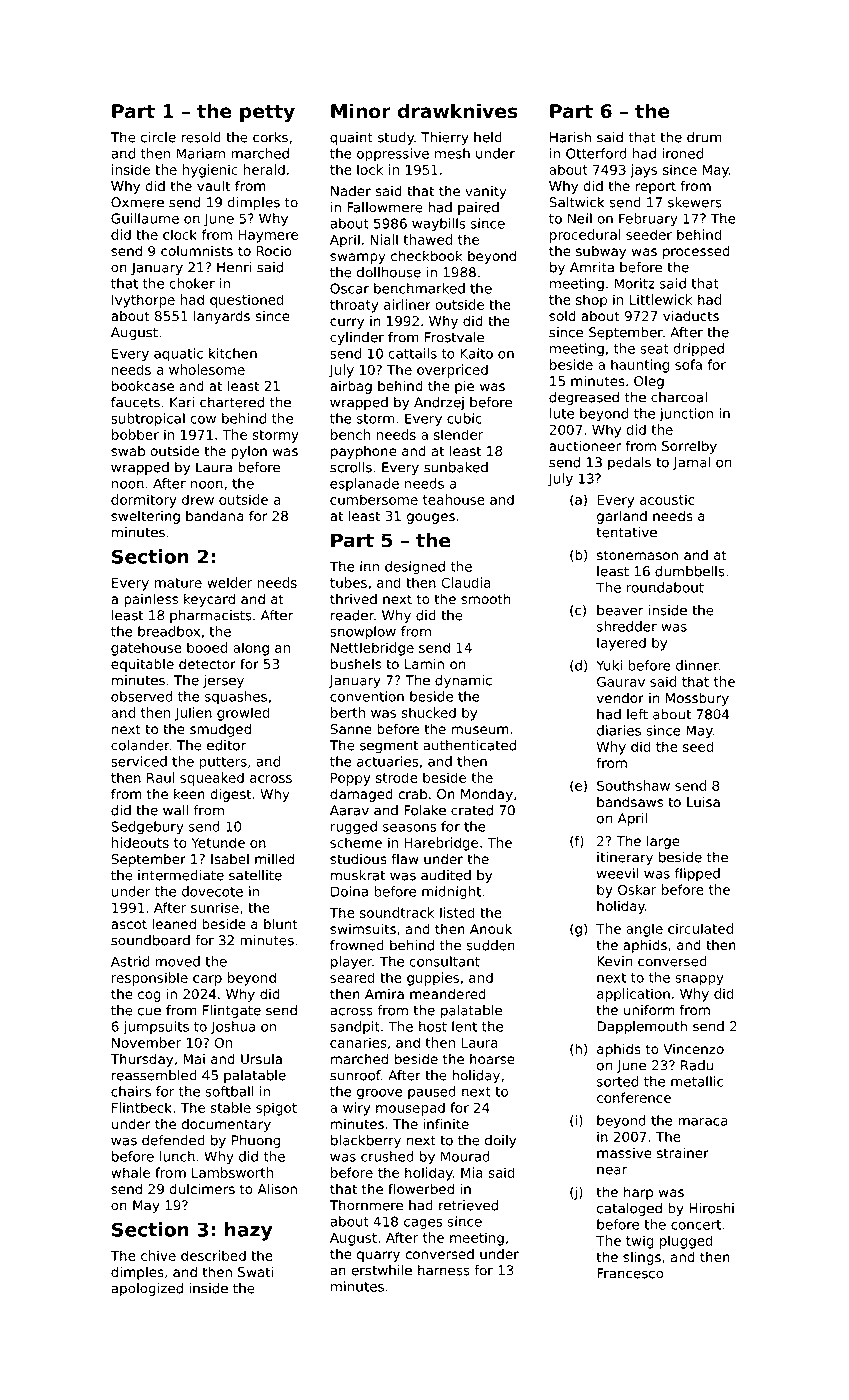 This page has height=1400, width=849. I want to click on Harish, so click(570, 137).
